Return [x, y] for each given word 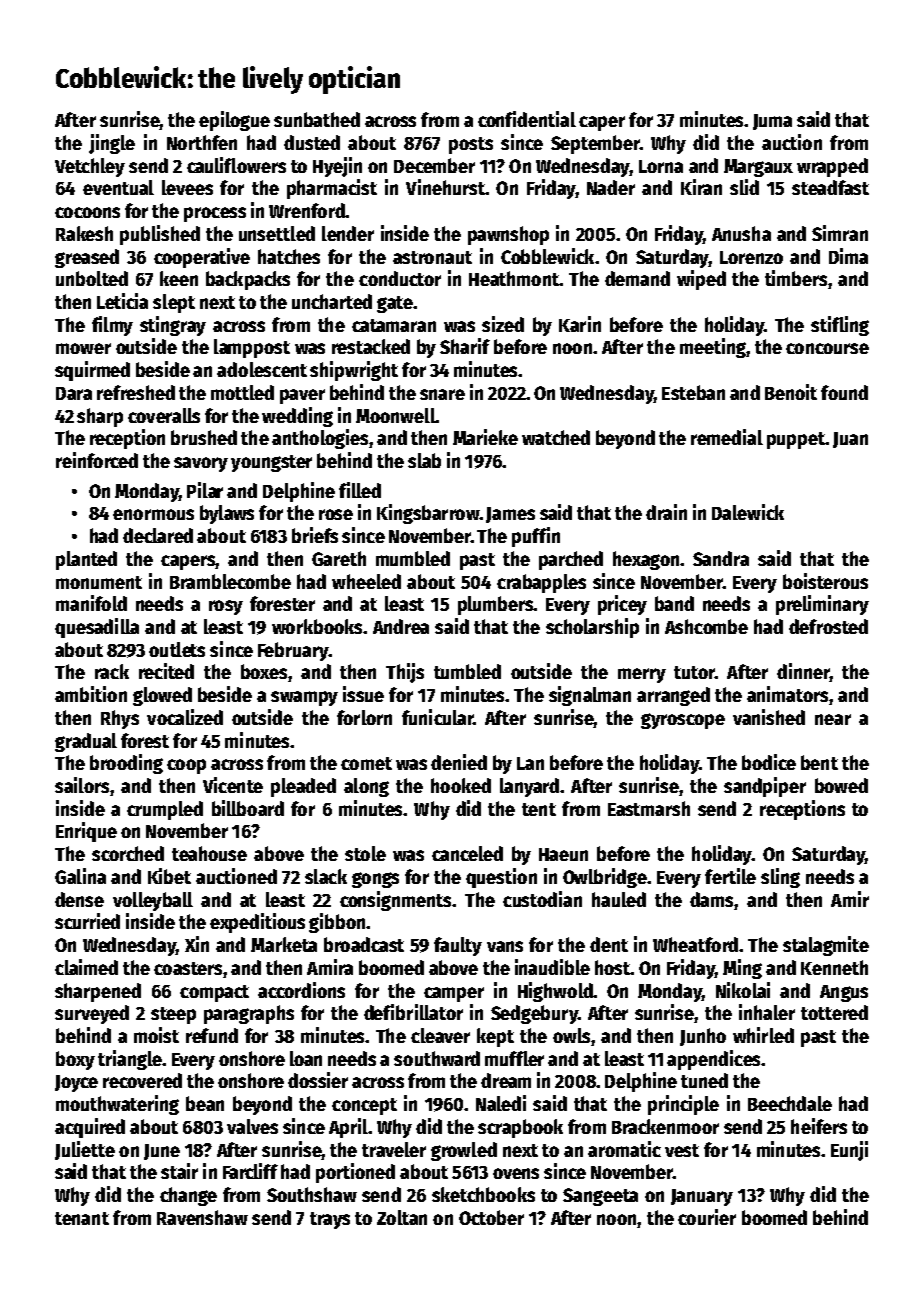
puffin [536, 537]
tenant [82, 1218]
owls [571, 1035]
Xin [197, 944]
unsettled [277, 233]
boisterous [825, 581]
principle [683, 1105]
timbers [796, 278]
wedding [297, 417]
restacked [371, 346]
